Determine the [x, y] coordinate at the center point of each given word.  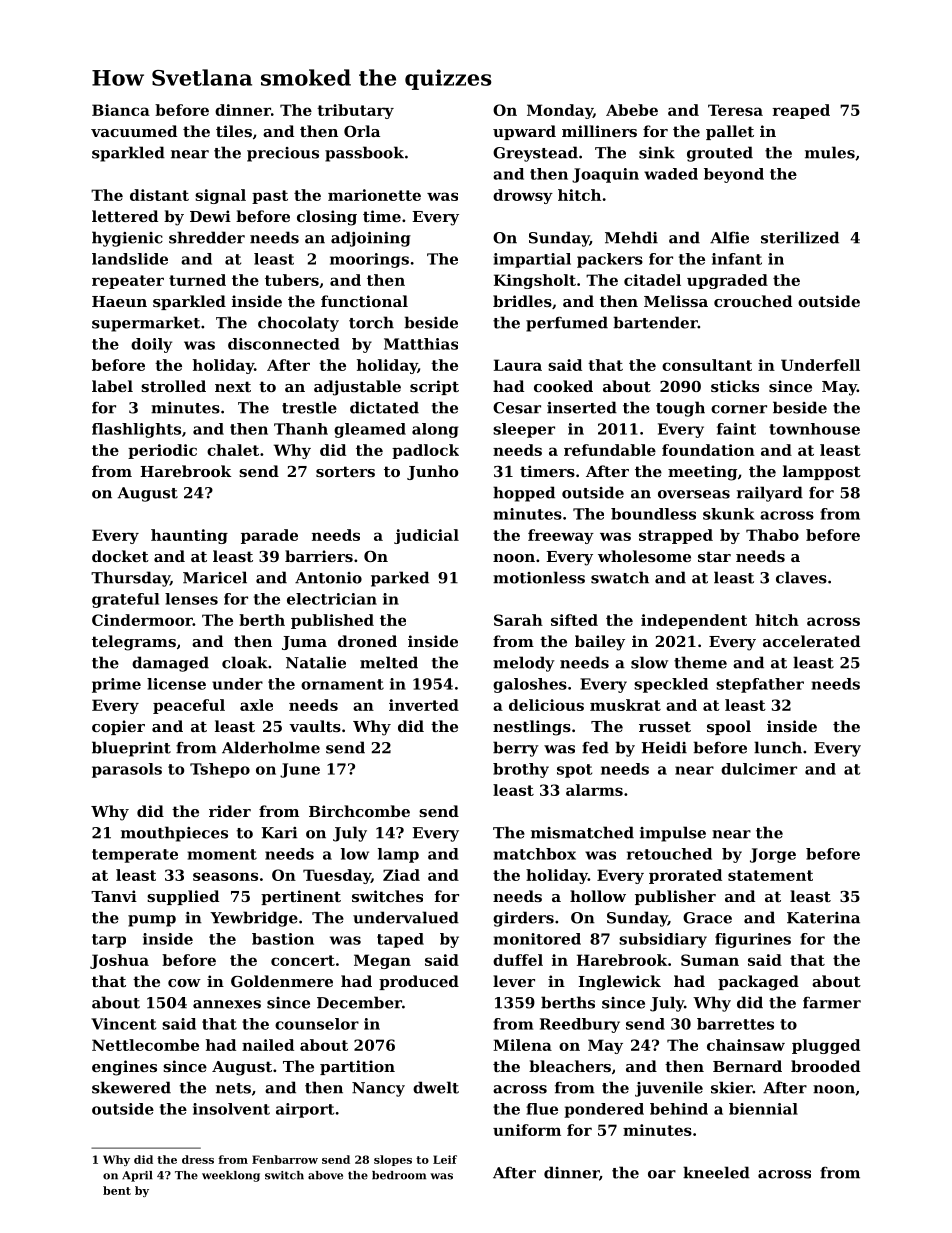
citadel [652, 280]
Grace [707, 918]
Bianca [121, 110]
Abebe [632, 110]
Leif [445, 1159]
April [137, 1176]
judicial [426, 536]
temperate [135, 856]
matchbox [535, 854]
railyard [770, 494]
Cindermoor [142, 620]
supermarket [146, 324]
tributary [355, 111]
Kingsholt [535, 281]
